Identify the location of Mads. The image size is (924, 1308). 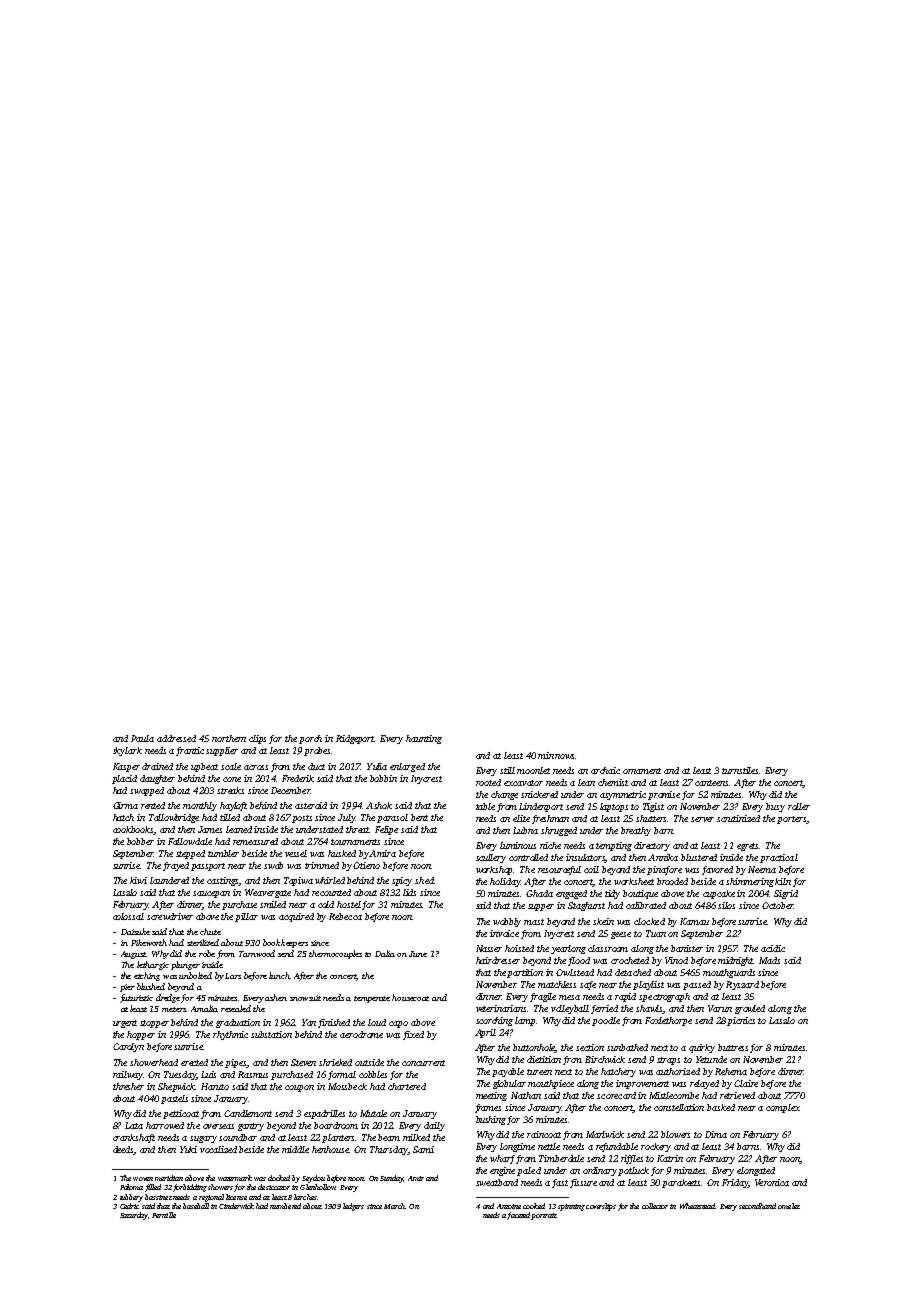
(769, 960).
